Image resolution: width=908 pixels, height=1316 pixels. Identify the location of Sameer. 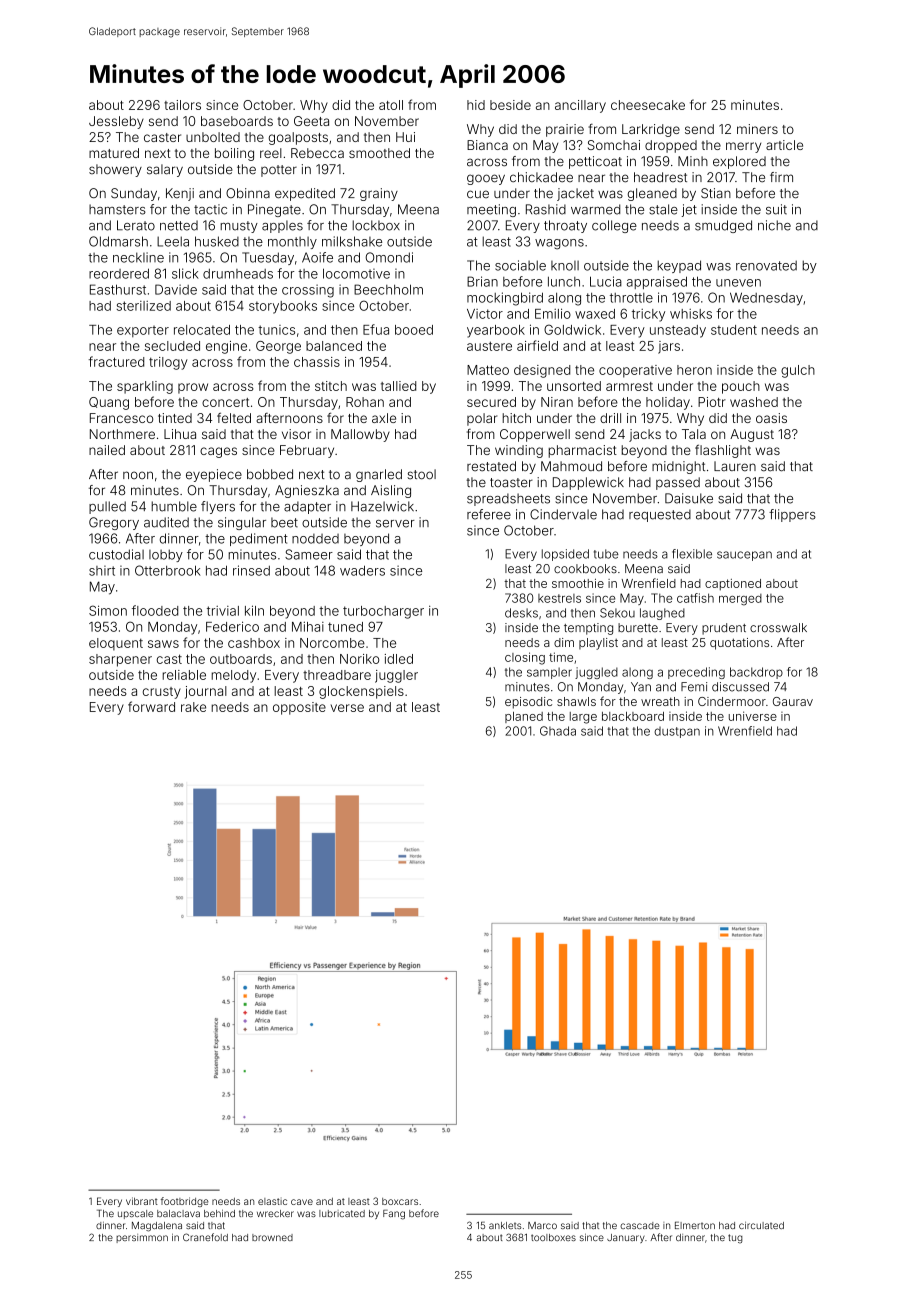
(309, 554).
